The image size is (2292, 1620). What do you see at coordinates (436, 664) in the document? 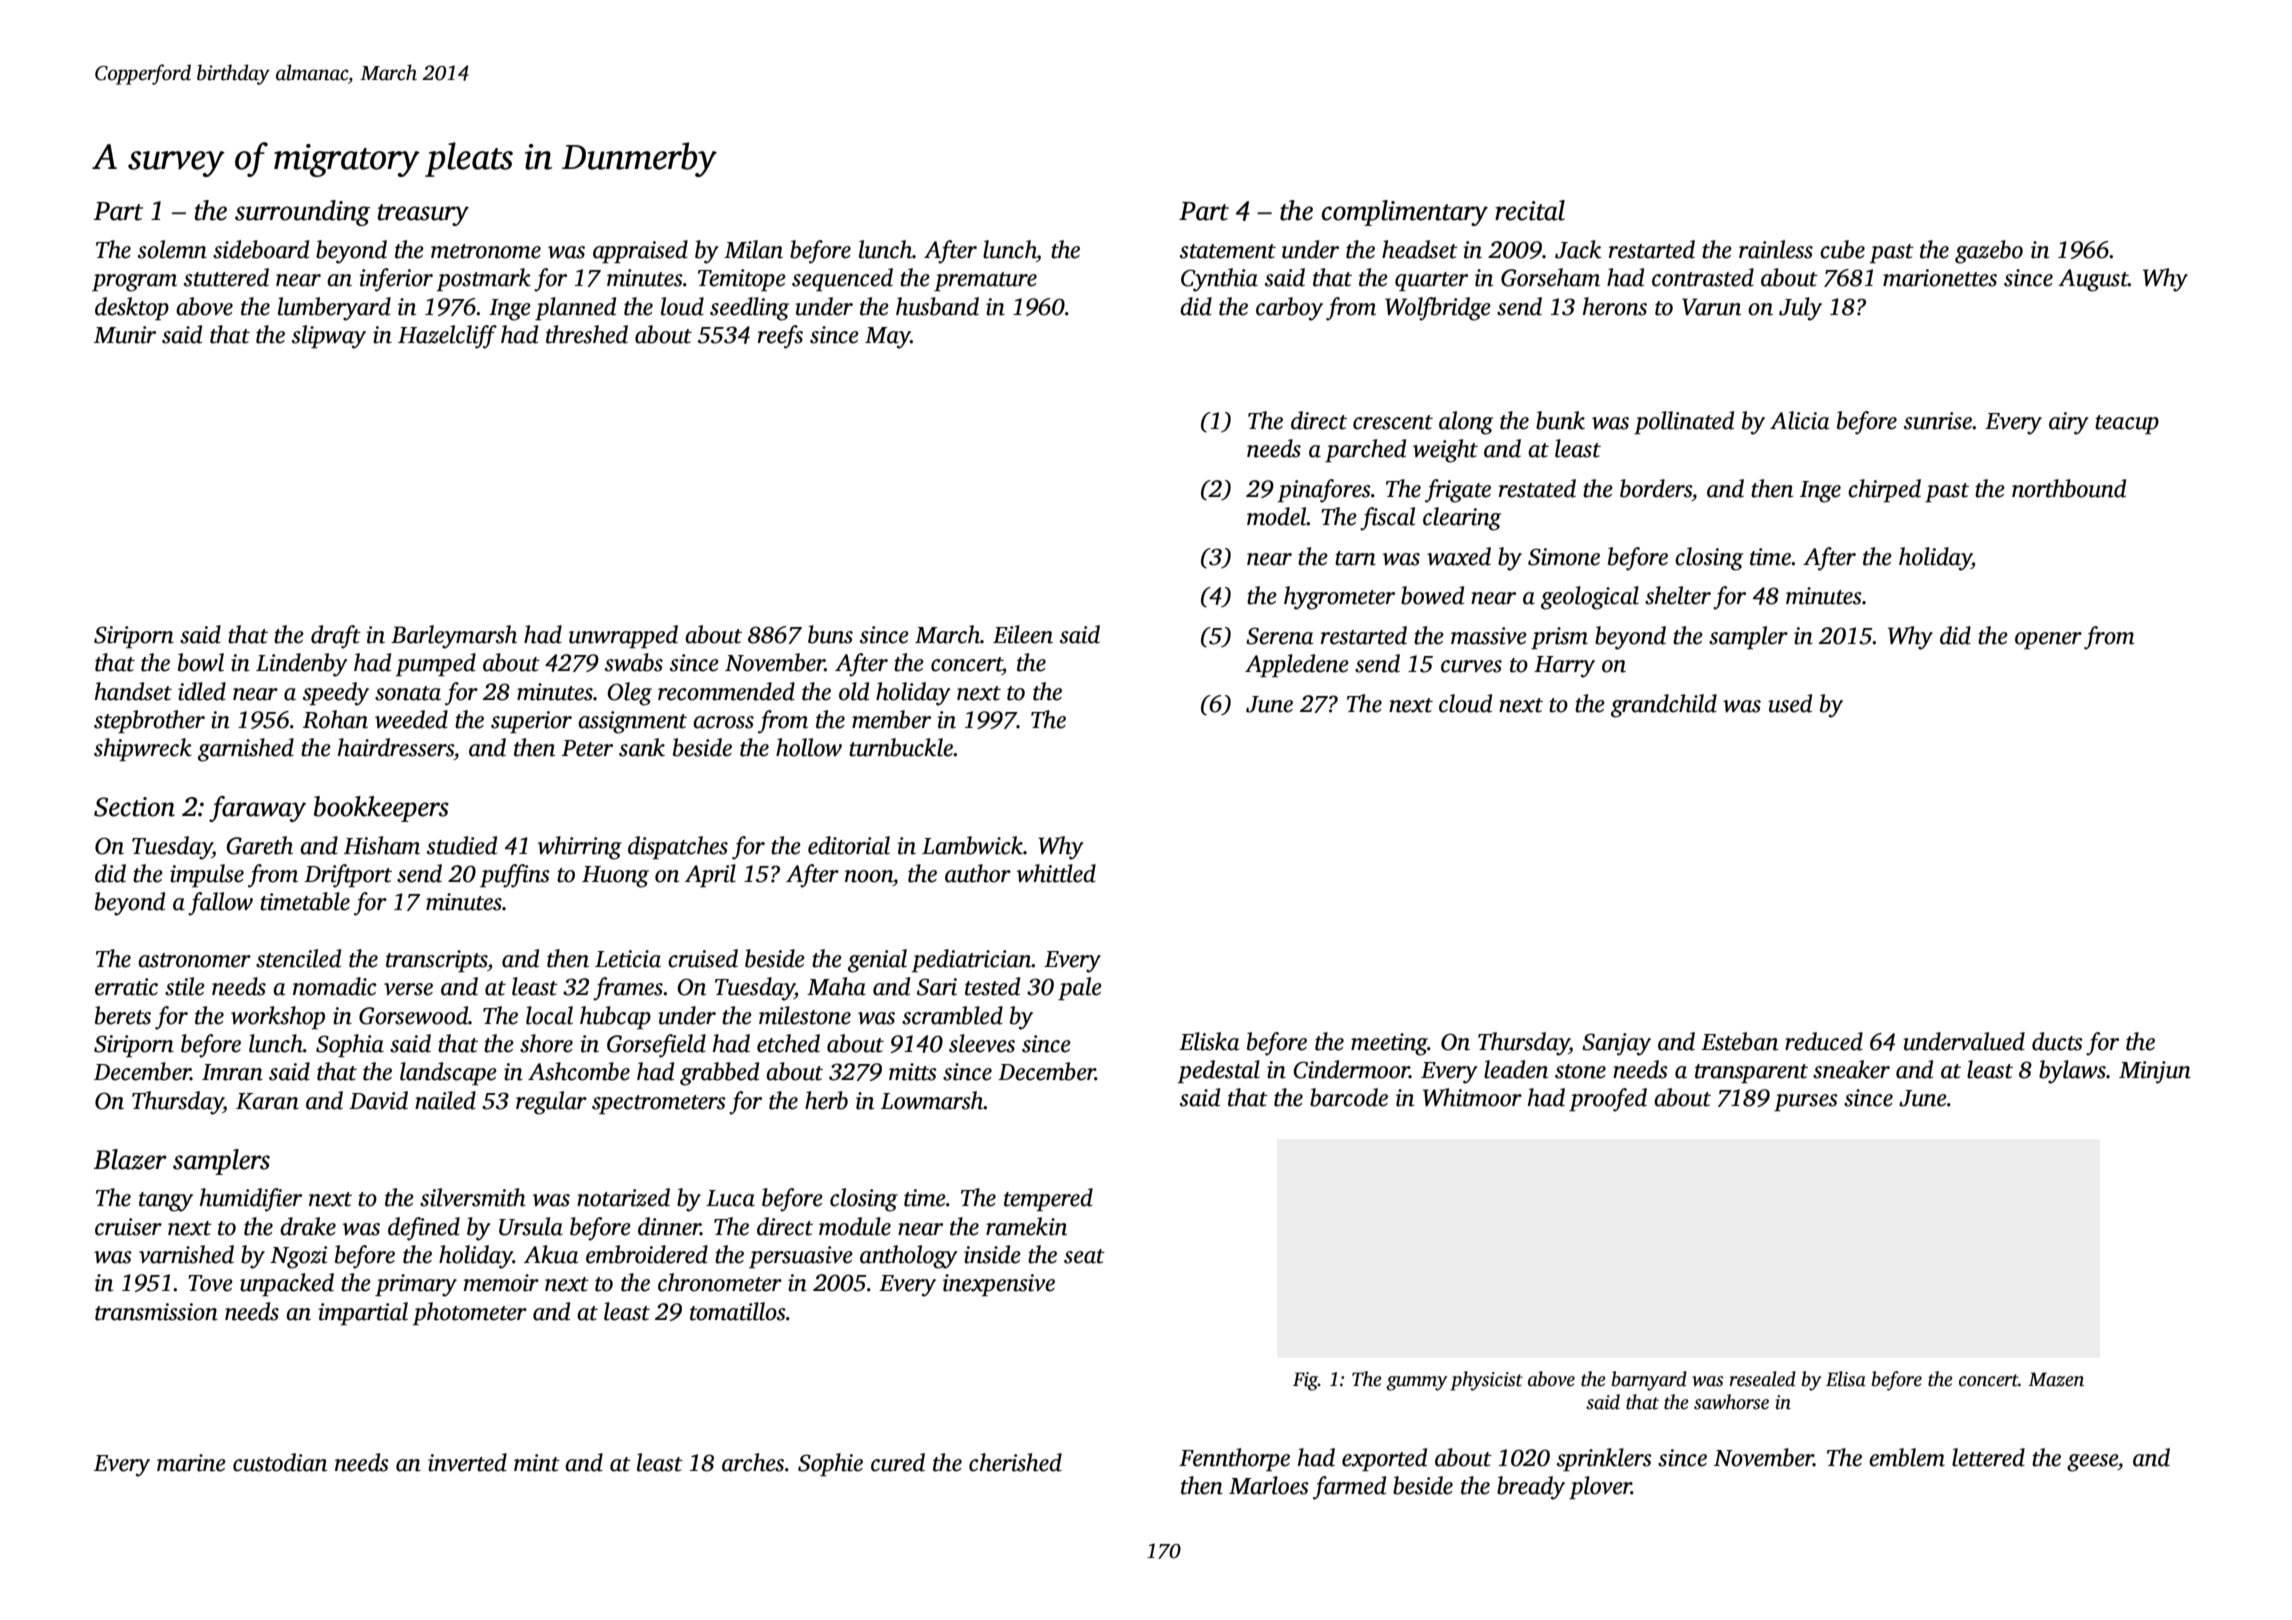
I see `pumped` at bounding box center [436, 664].
